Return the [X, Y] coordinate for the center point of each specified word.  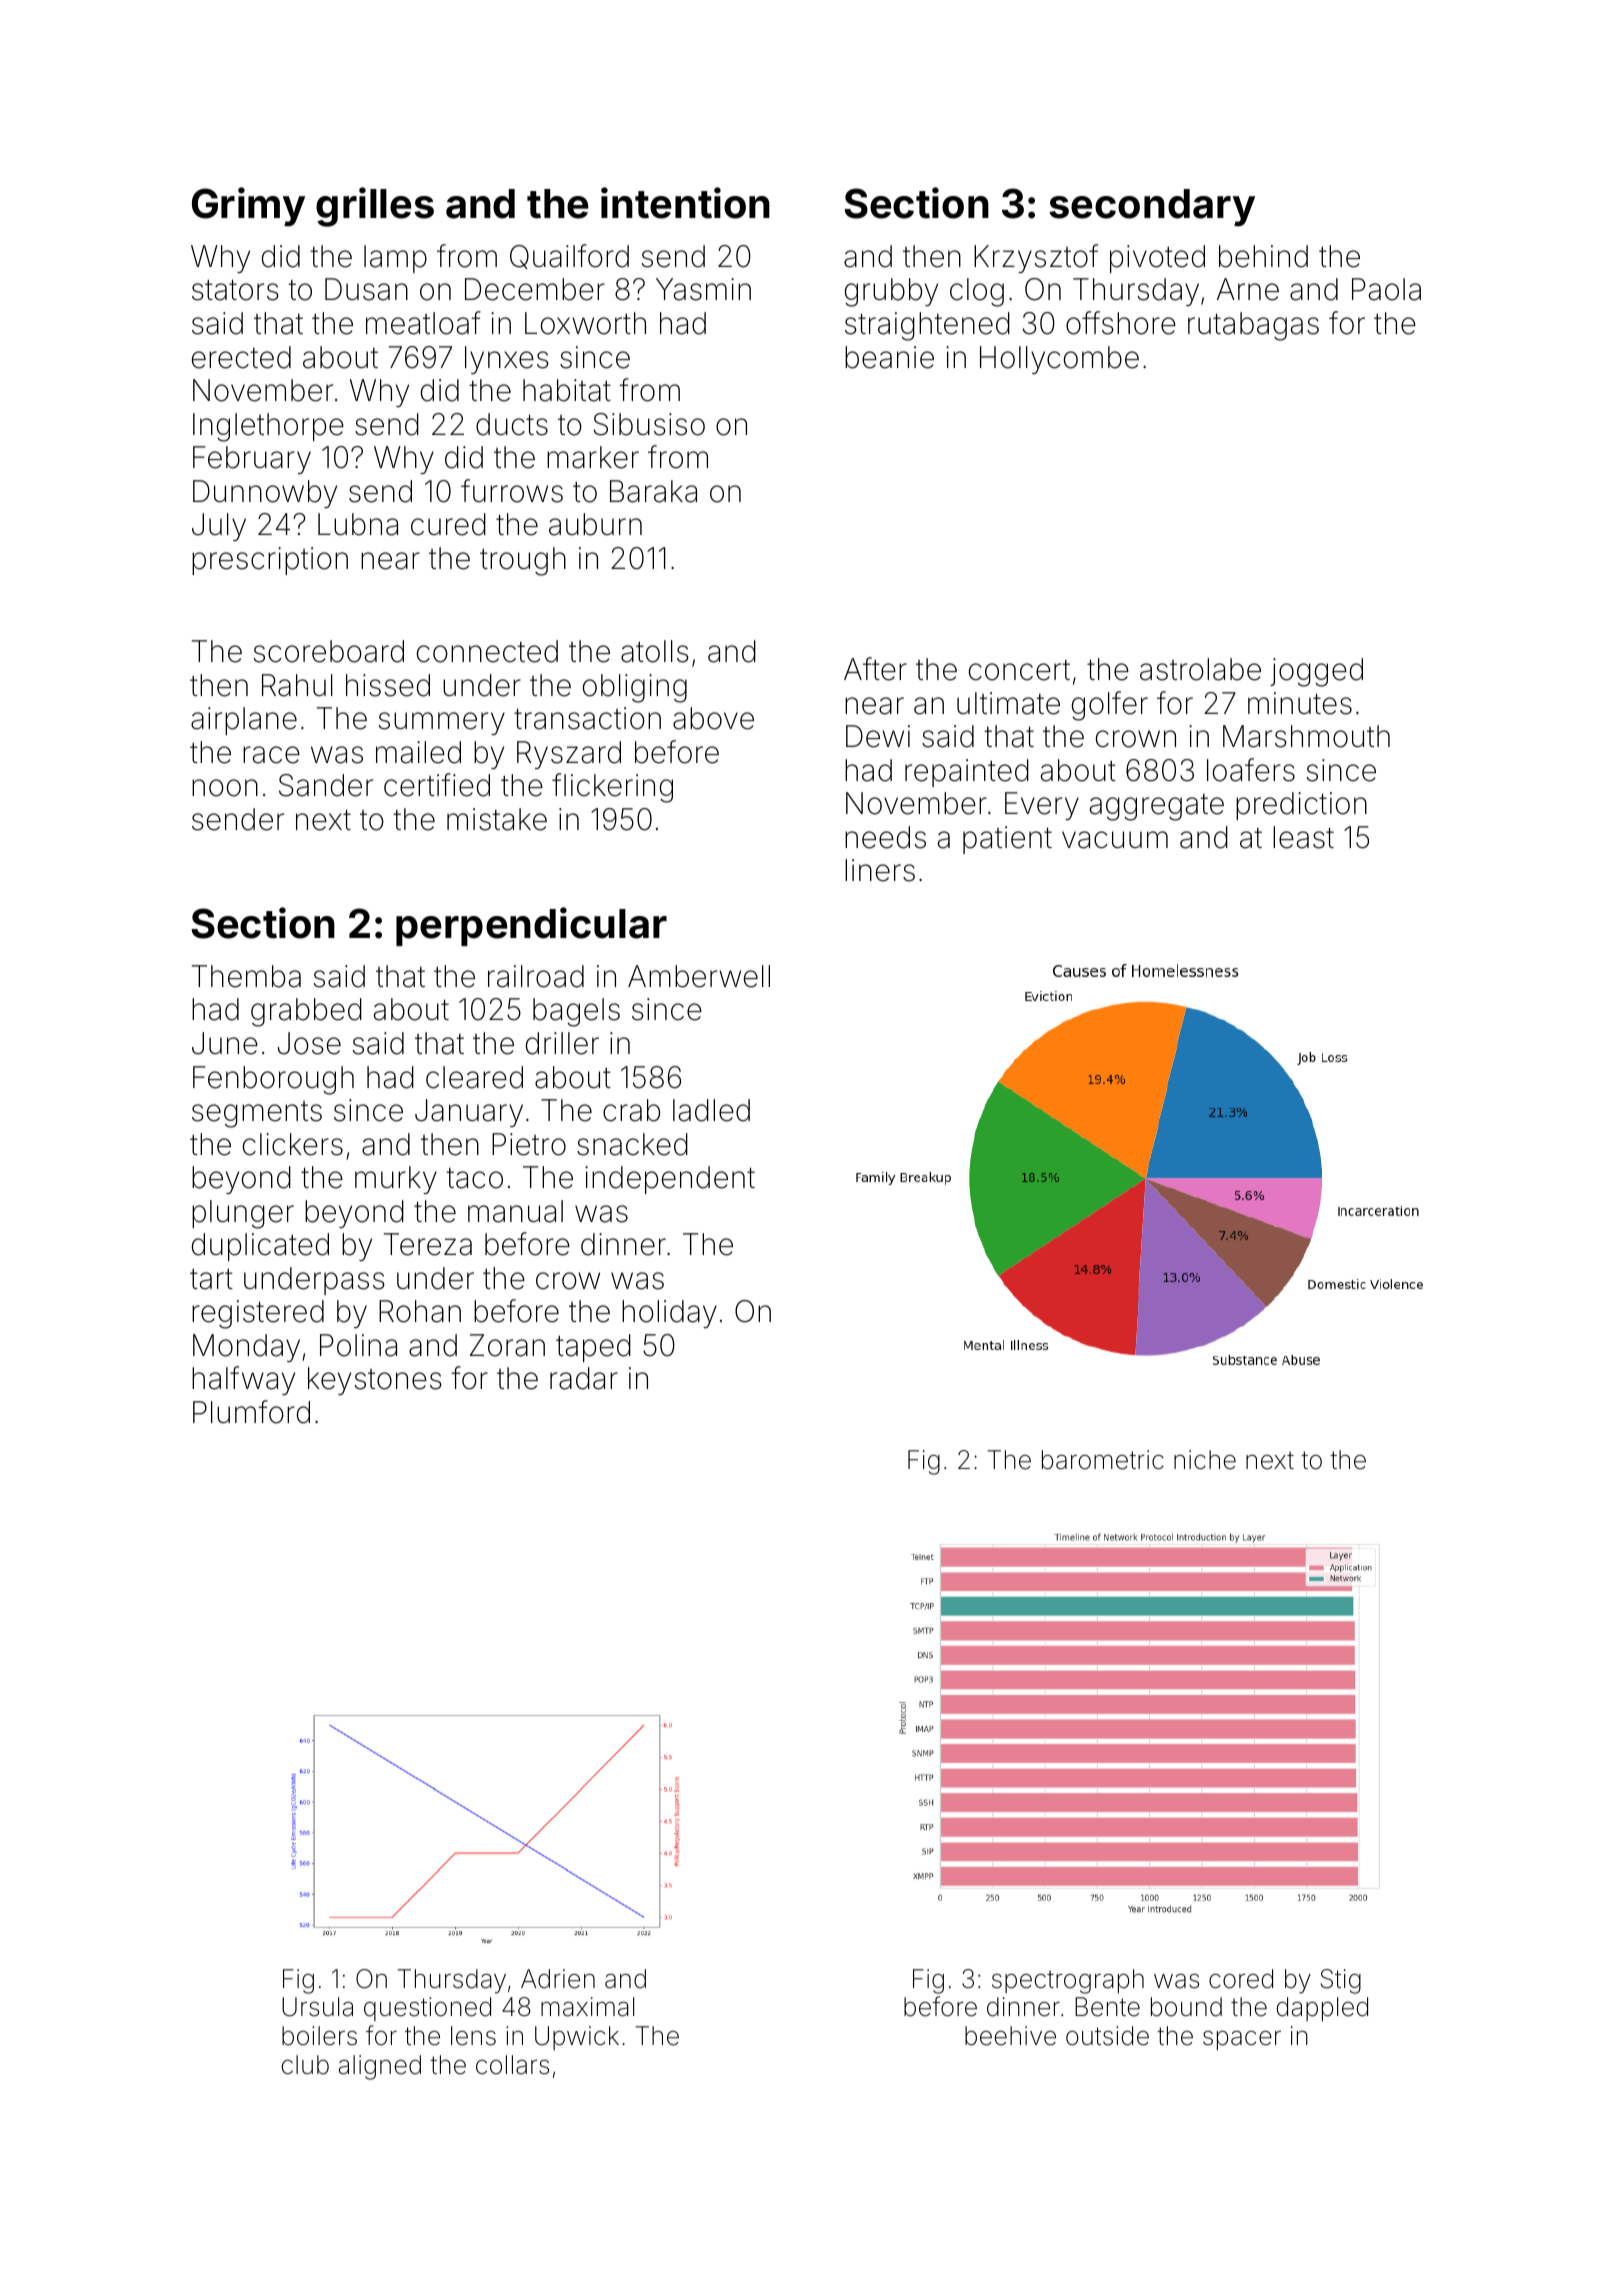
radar [584, 1378]
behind [1263, 256]
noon [225, 788]
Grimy [248, 207]
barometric [1103, 1460]
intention [685, 203]
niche [1205, 1460]
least [1303, 837]
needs [885, 837]
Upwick [577, 2038]
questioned [427, 2009]
